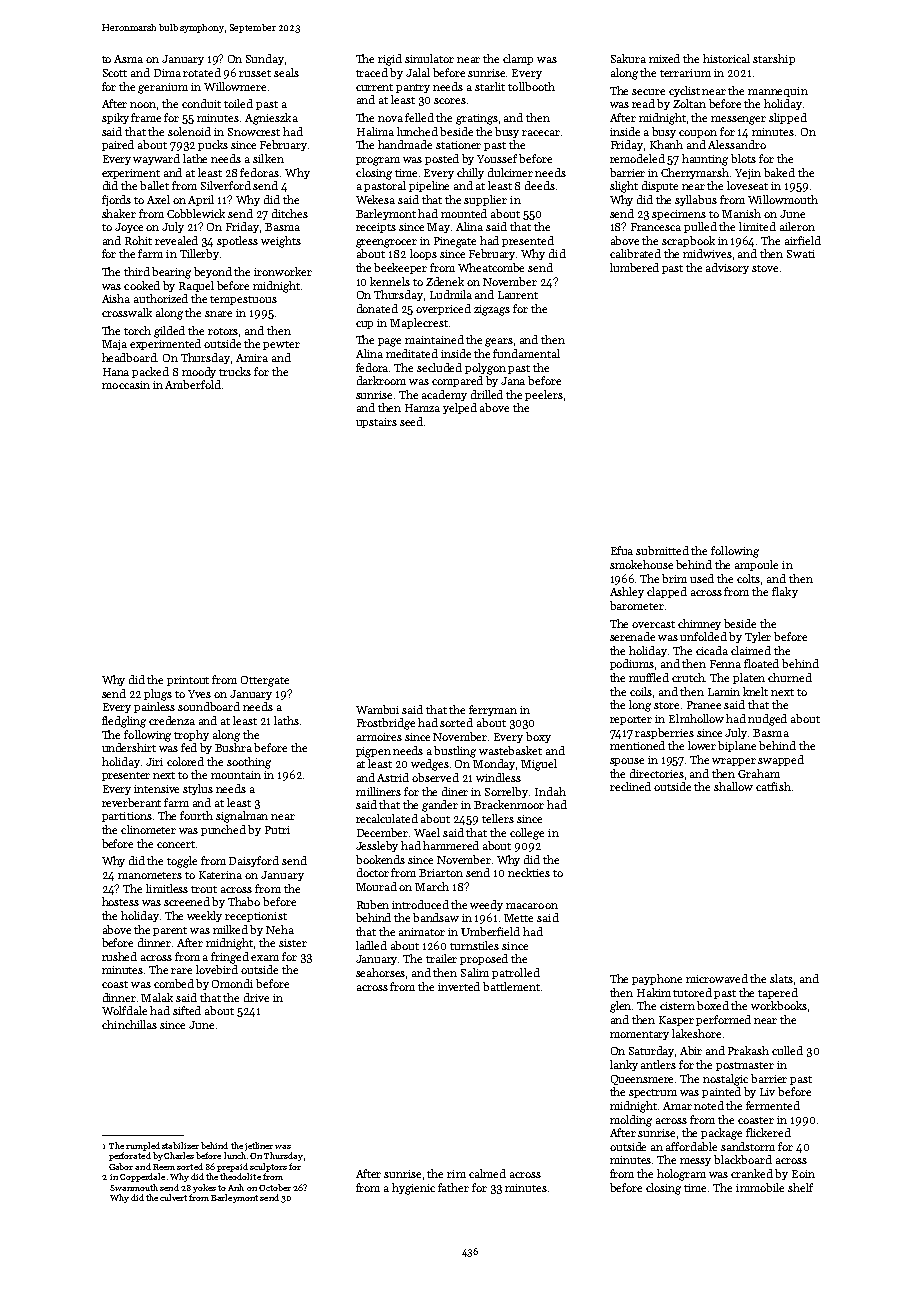  What do you see at coordinates (167, 73) in the page?
I see `Dima` at bounding box center [167, 73].
